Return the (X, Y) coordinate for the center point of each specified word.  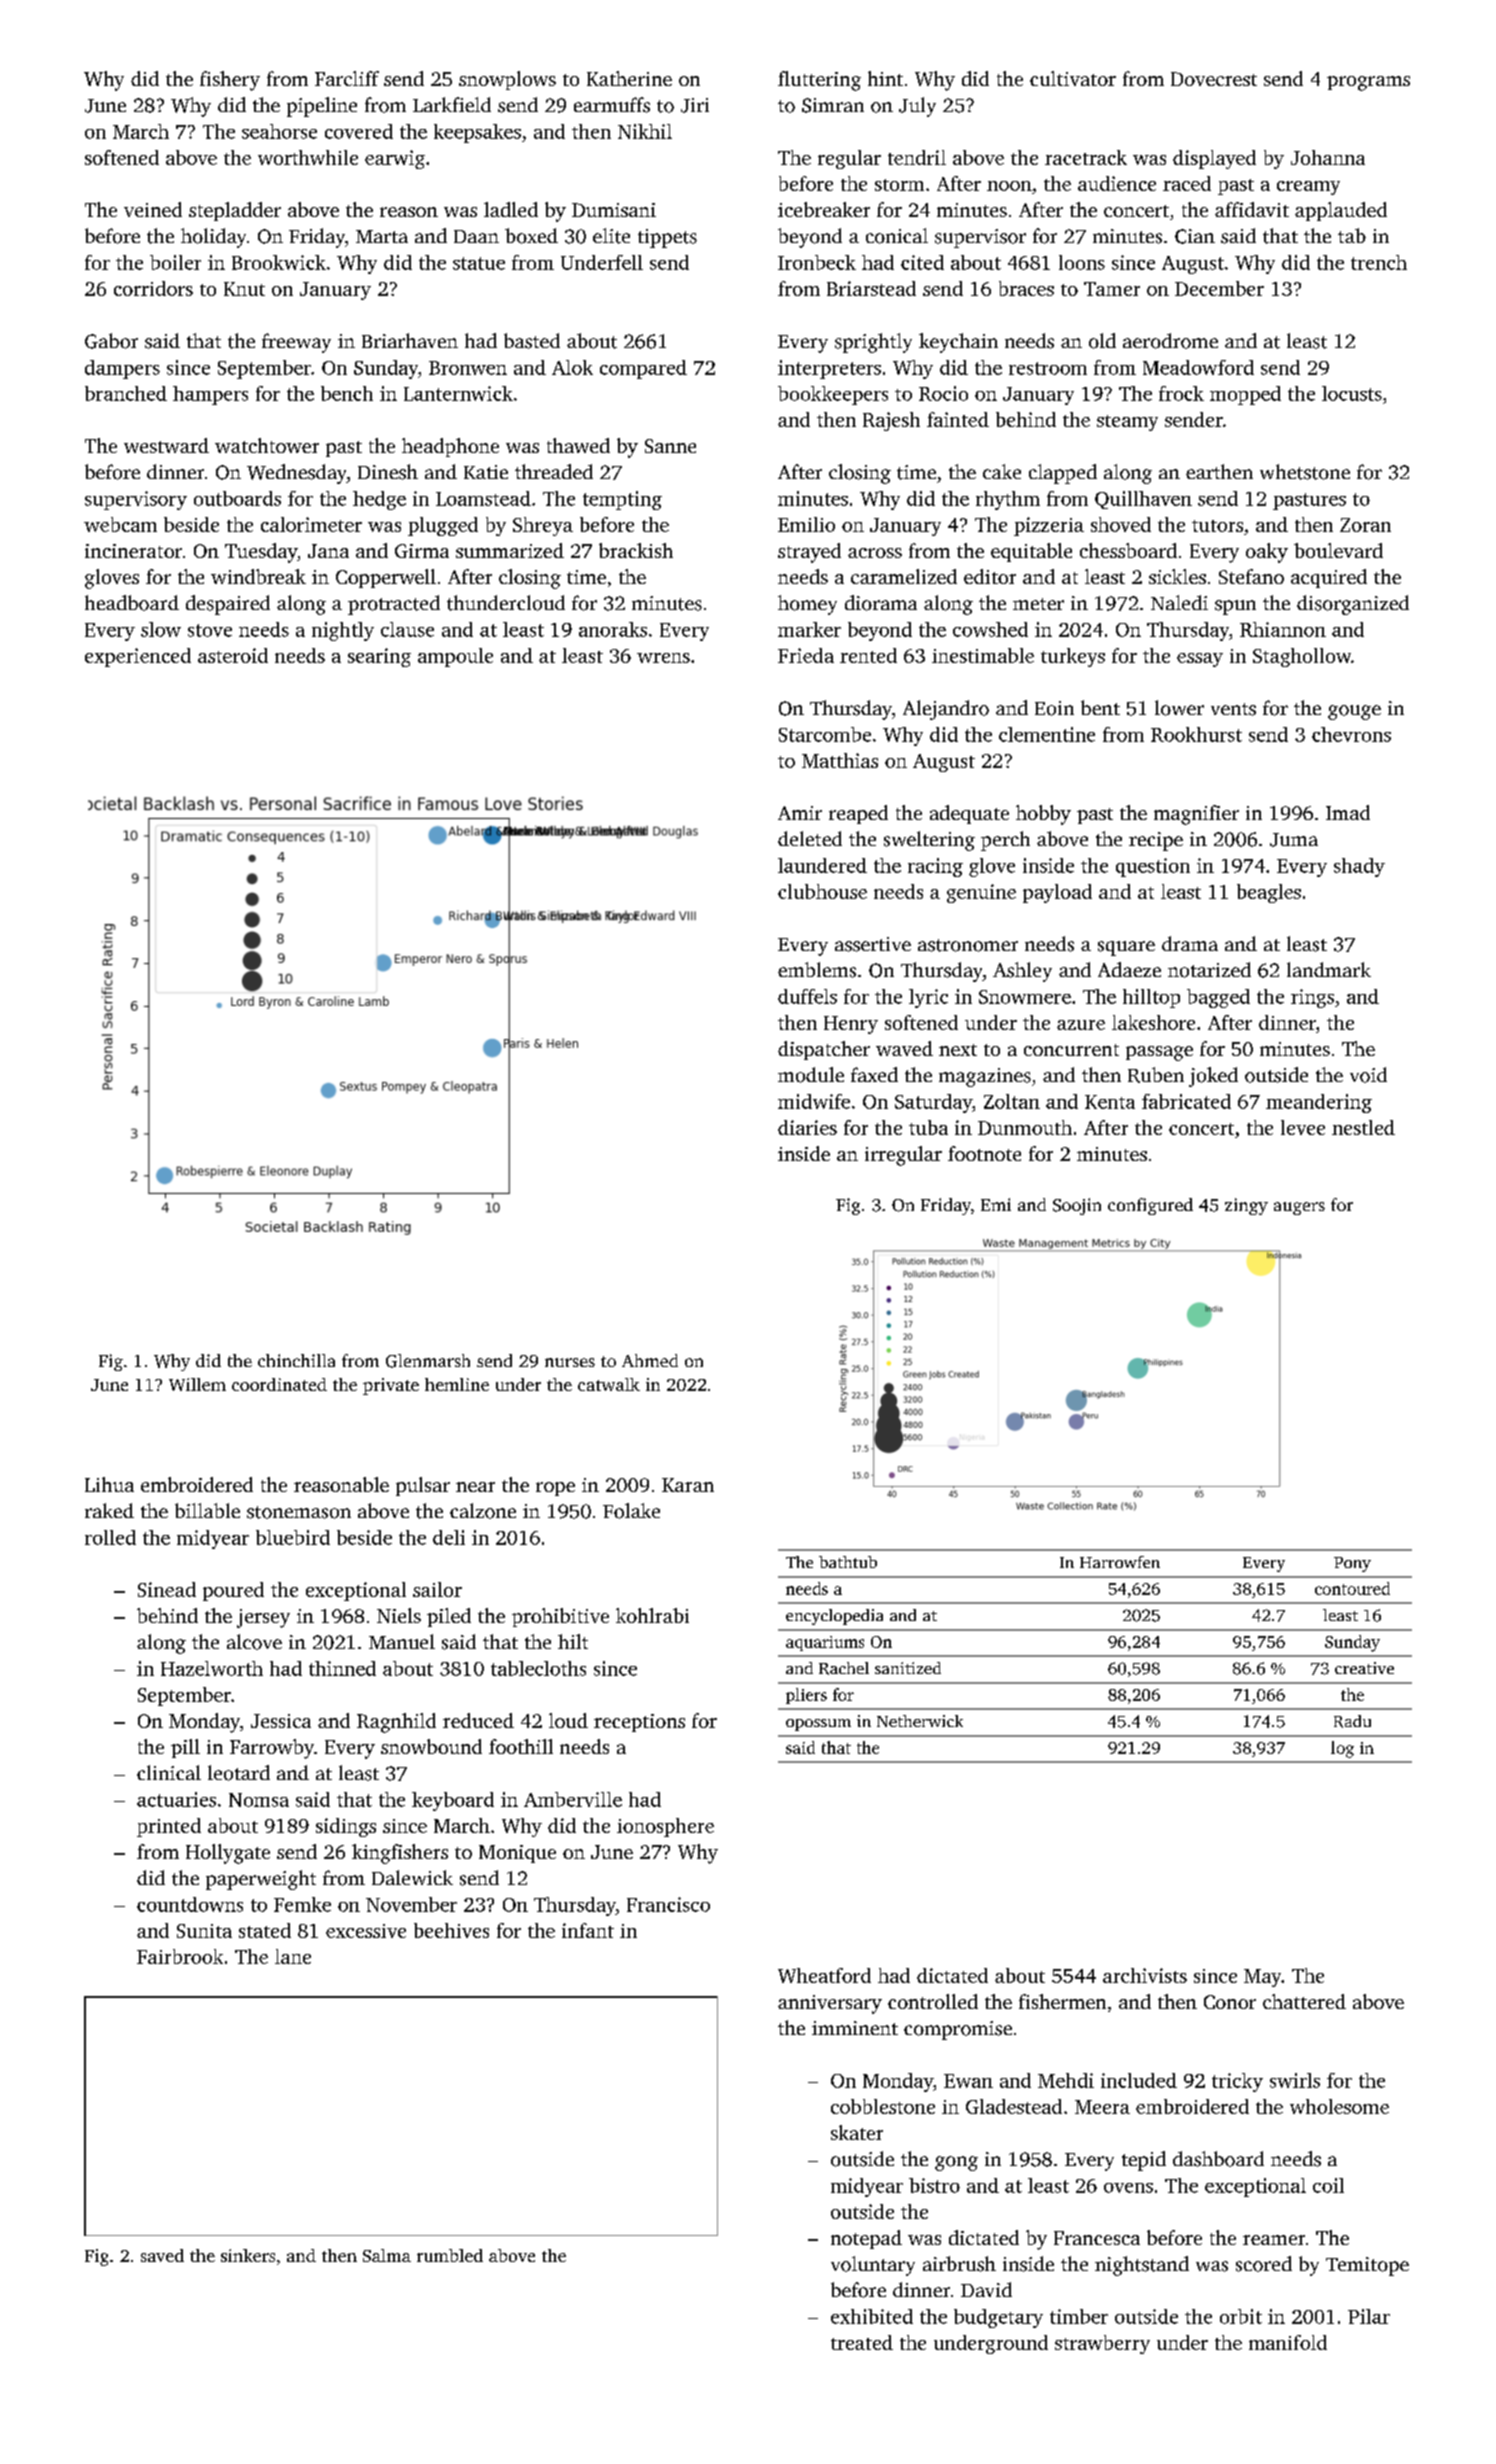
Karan (688, 1485)
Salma (387, 2255)
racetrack (1086, 157)
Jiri (695, 105)
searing (379, 657)
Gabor (111, 341)
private (391, 1386)
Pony (1352, 1564)
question (1153, 867)
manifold (1288, 2342)
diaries (807, 1127)
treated (862, 2342)
